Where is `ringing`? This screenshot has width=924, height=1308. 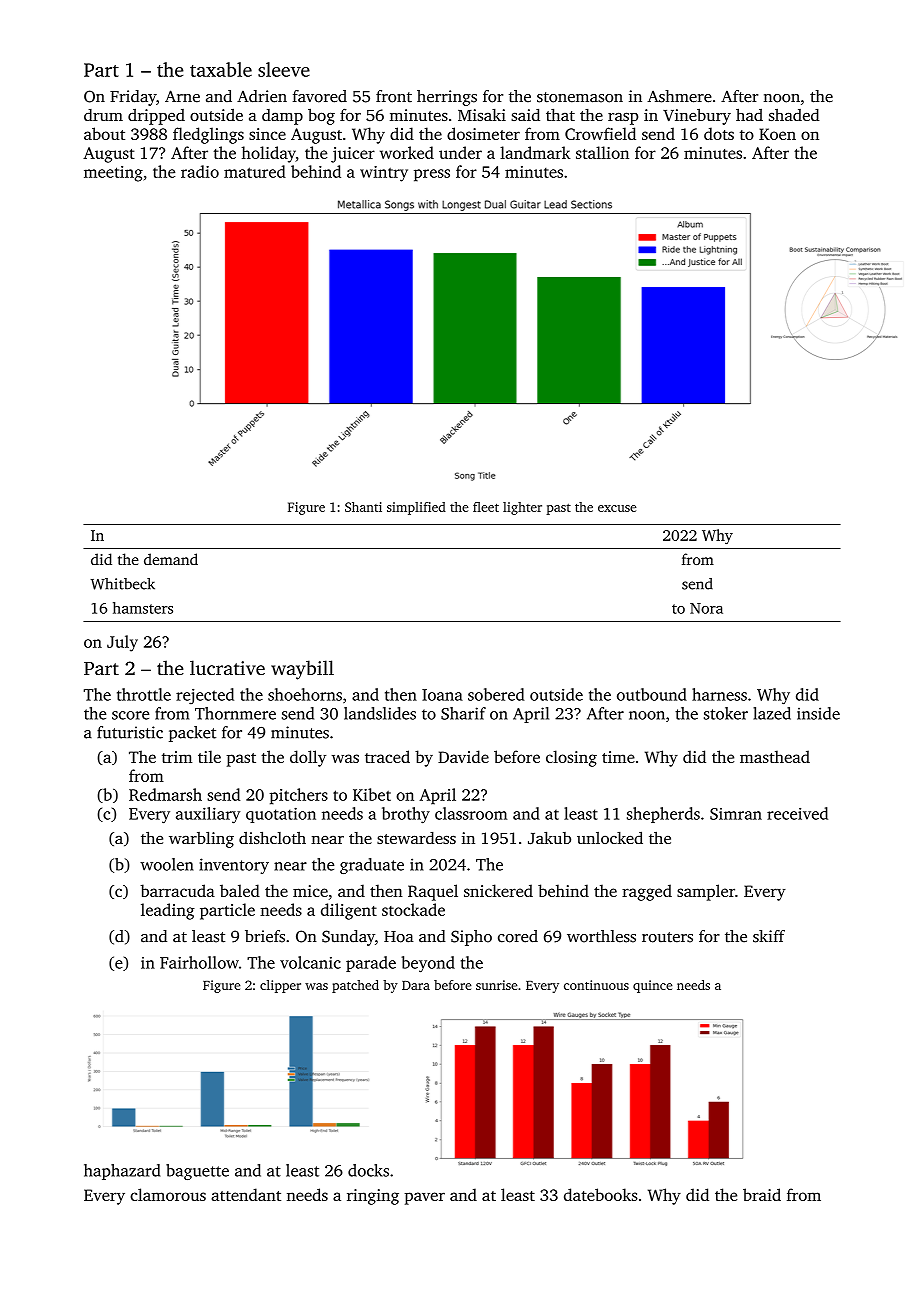 ringing is located at coordinates (373, 1197).
